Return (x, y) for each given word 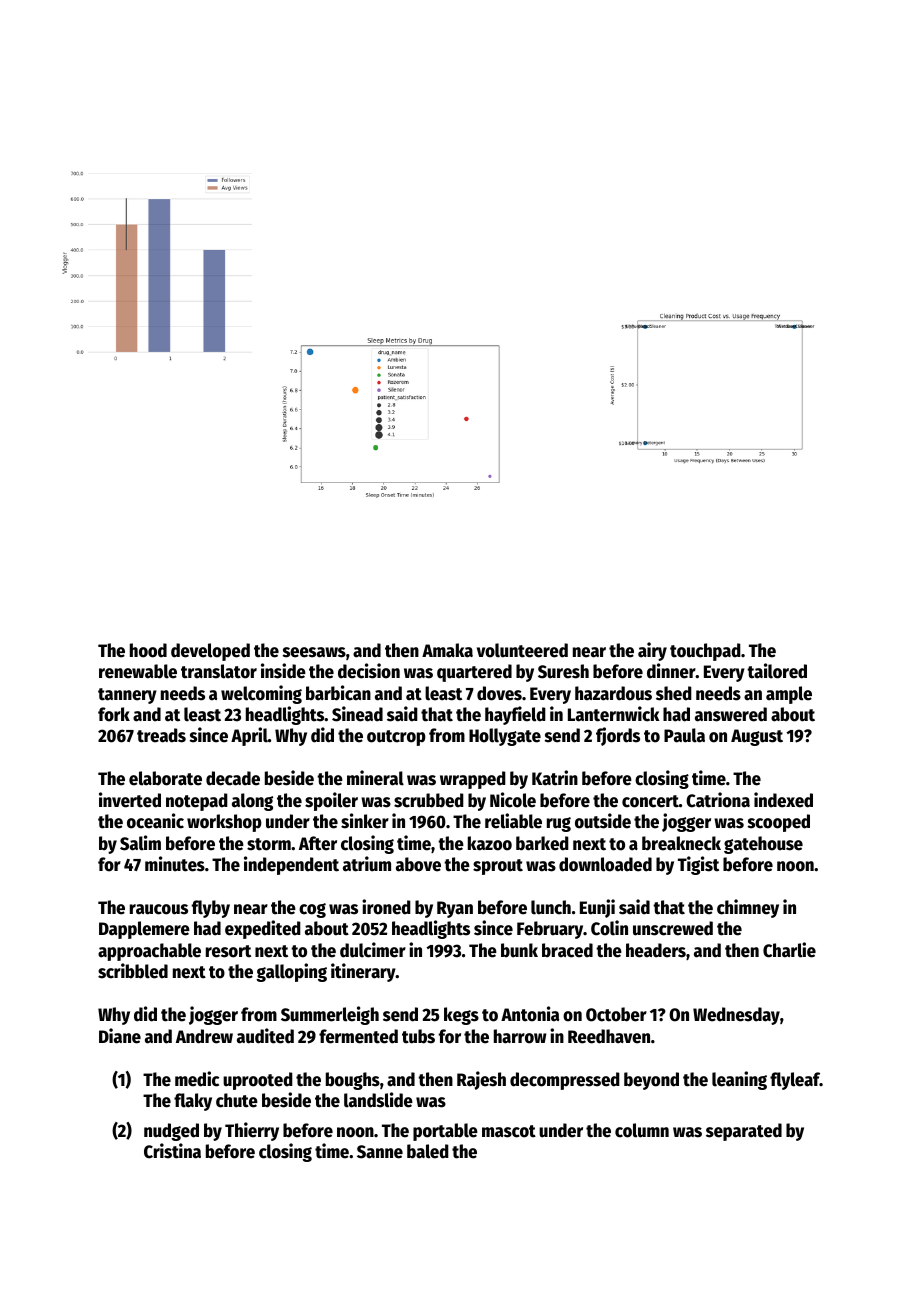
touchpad (705, 652)
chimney (748, 908)
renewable (138, 671)
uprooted (258, 1081)
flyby (211, 909)
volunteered (522, 650)
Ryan (455, 909)
